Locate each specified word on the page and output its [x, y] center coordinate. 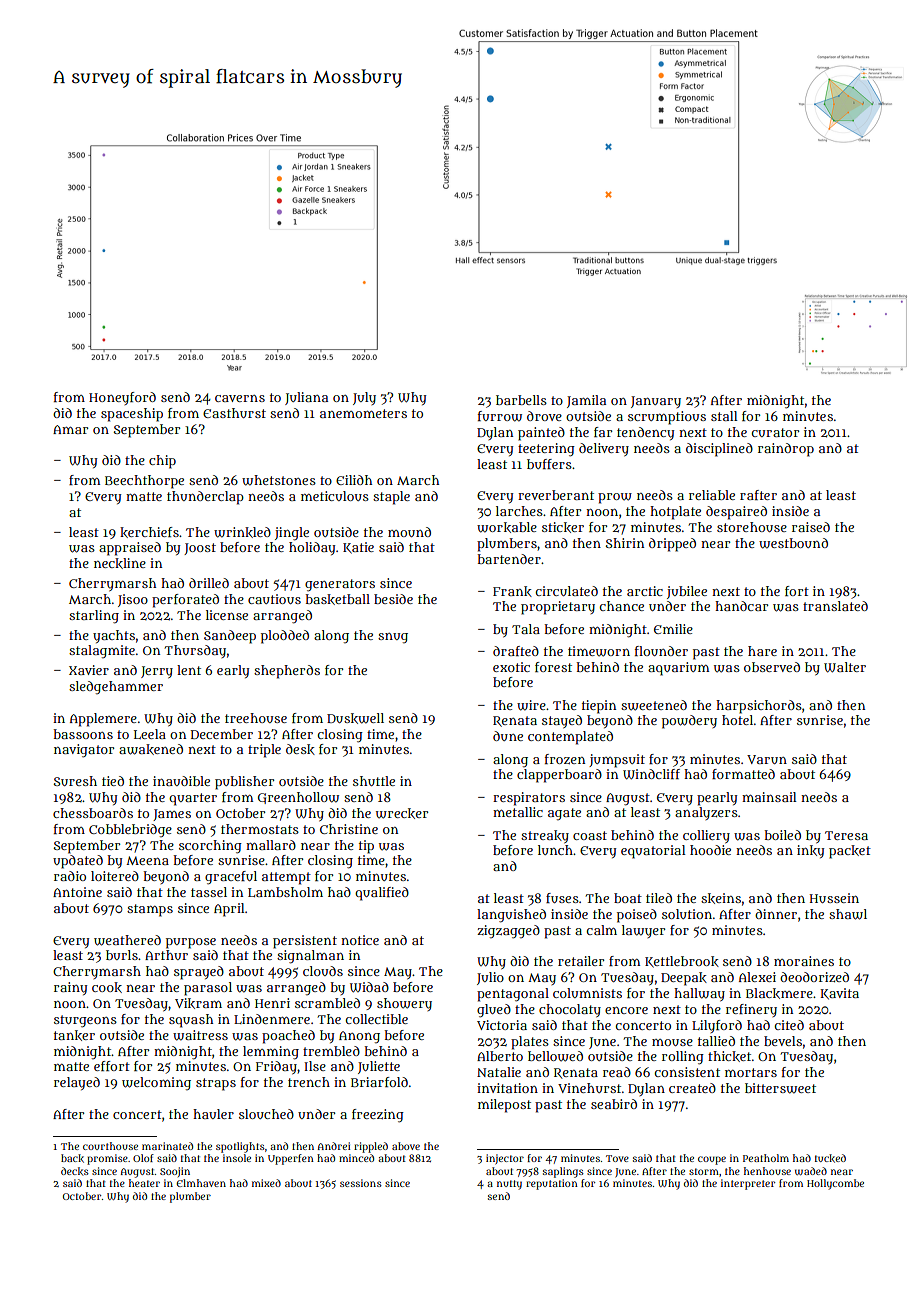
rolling [683, 1058]
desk [300, 749]
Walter [845, 667]
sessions [361, 1183]
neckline [120, 563]
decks [75, 1171]
